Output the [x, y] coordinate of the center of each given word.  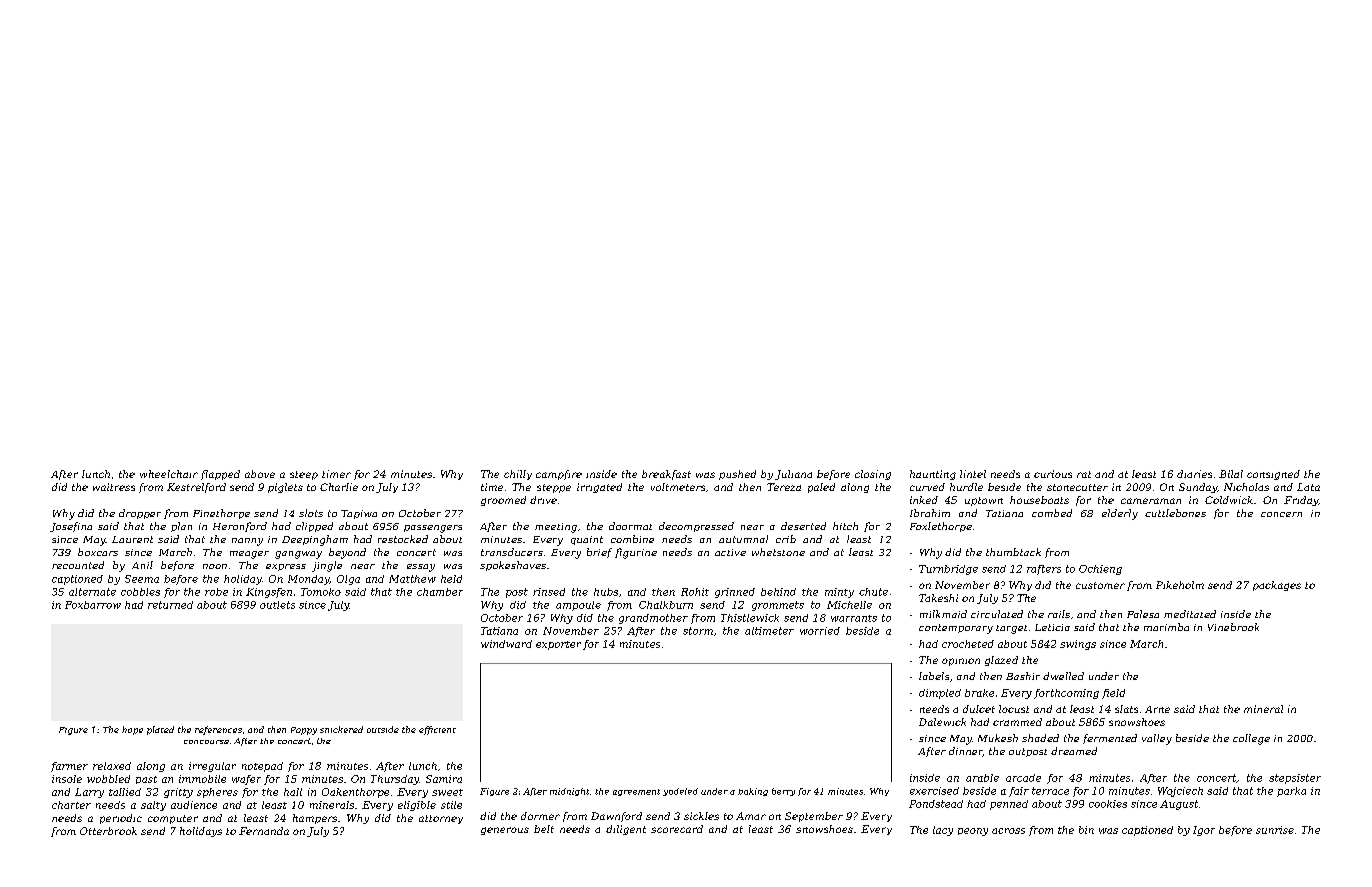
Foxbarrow [93, 605]
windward [506, 644]
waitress [114, 487]
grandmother [653, 619]
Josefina [71, 527]
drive [543, 500]
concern [1281, 514]
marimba [1166, 627]
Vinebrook [1233, 627]
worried [820, 631]
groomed [503, 501]
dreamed [1074, 751]
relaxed [112, 766]
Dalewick [942, 722]
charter [71, 805]
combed [1052, 513]
